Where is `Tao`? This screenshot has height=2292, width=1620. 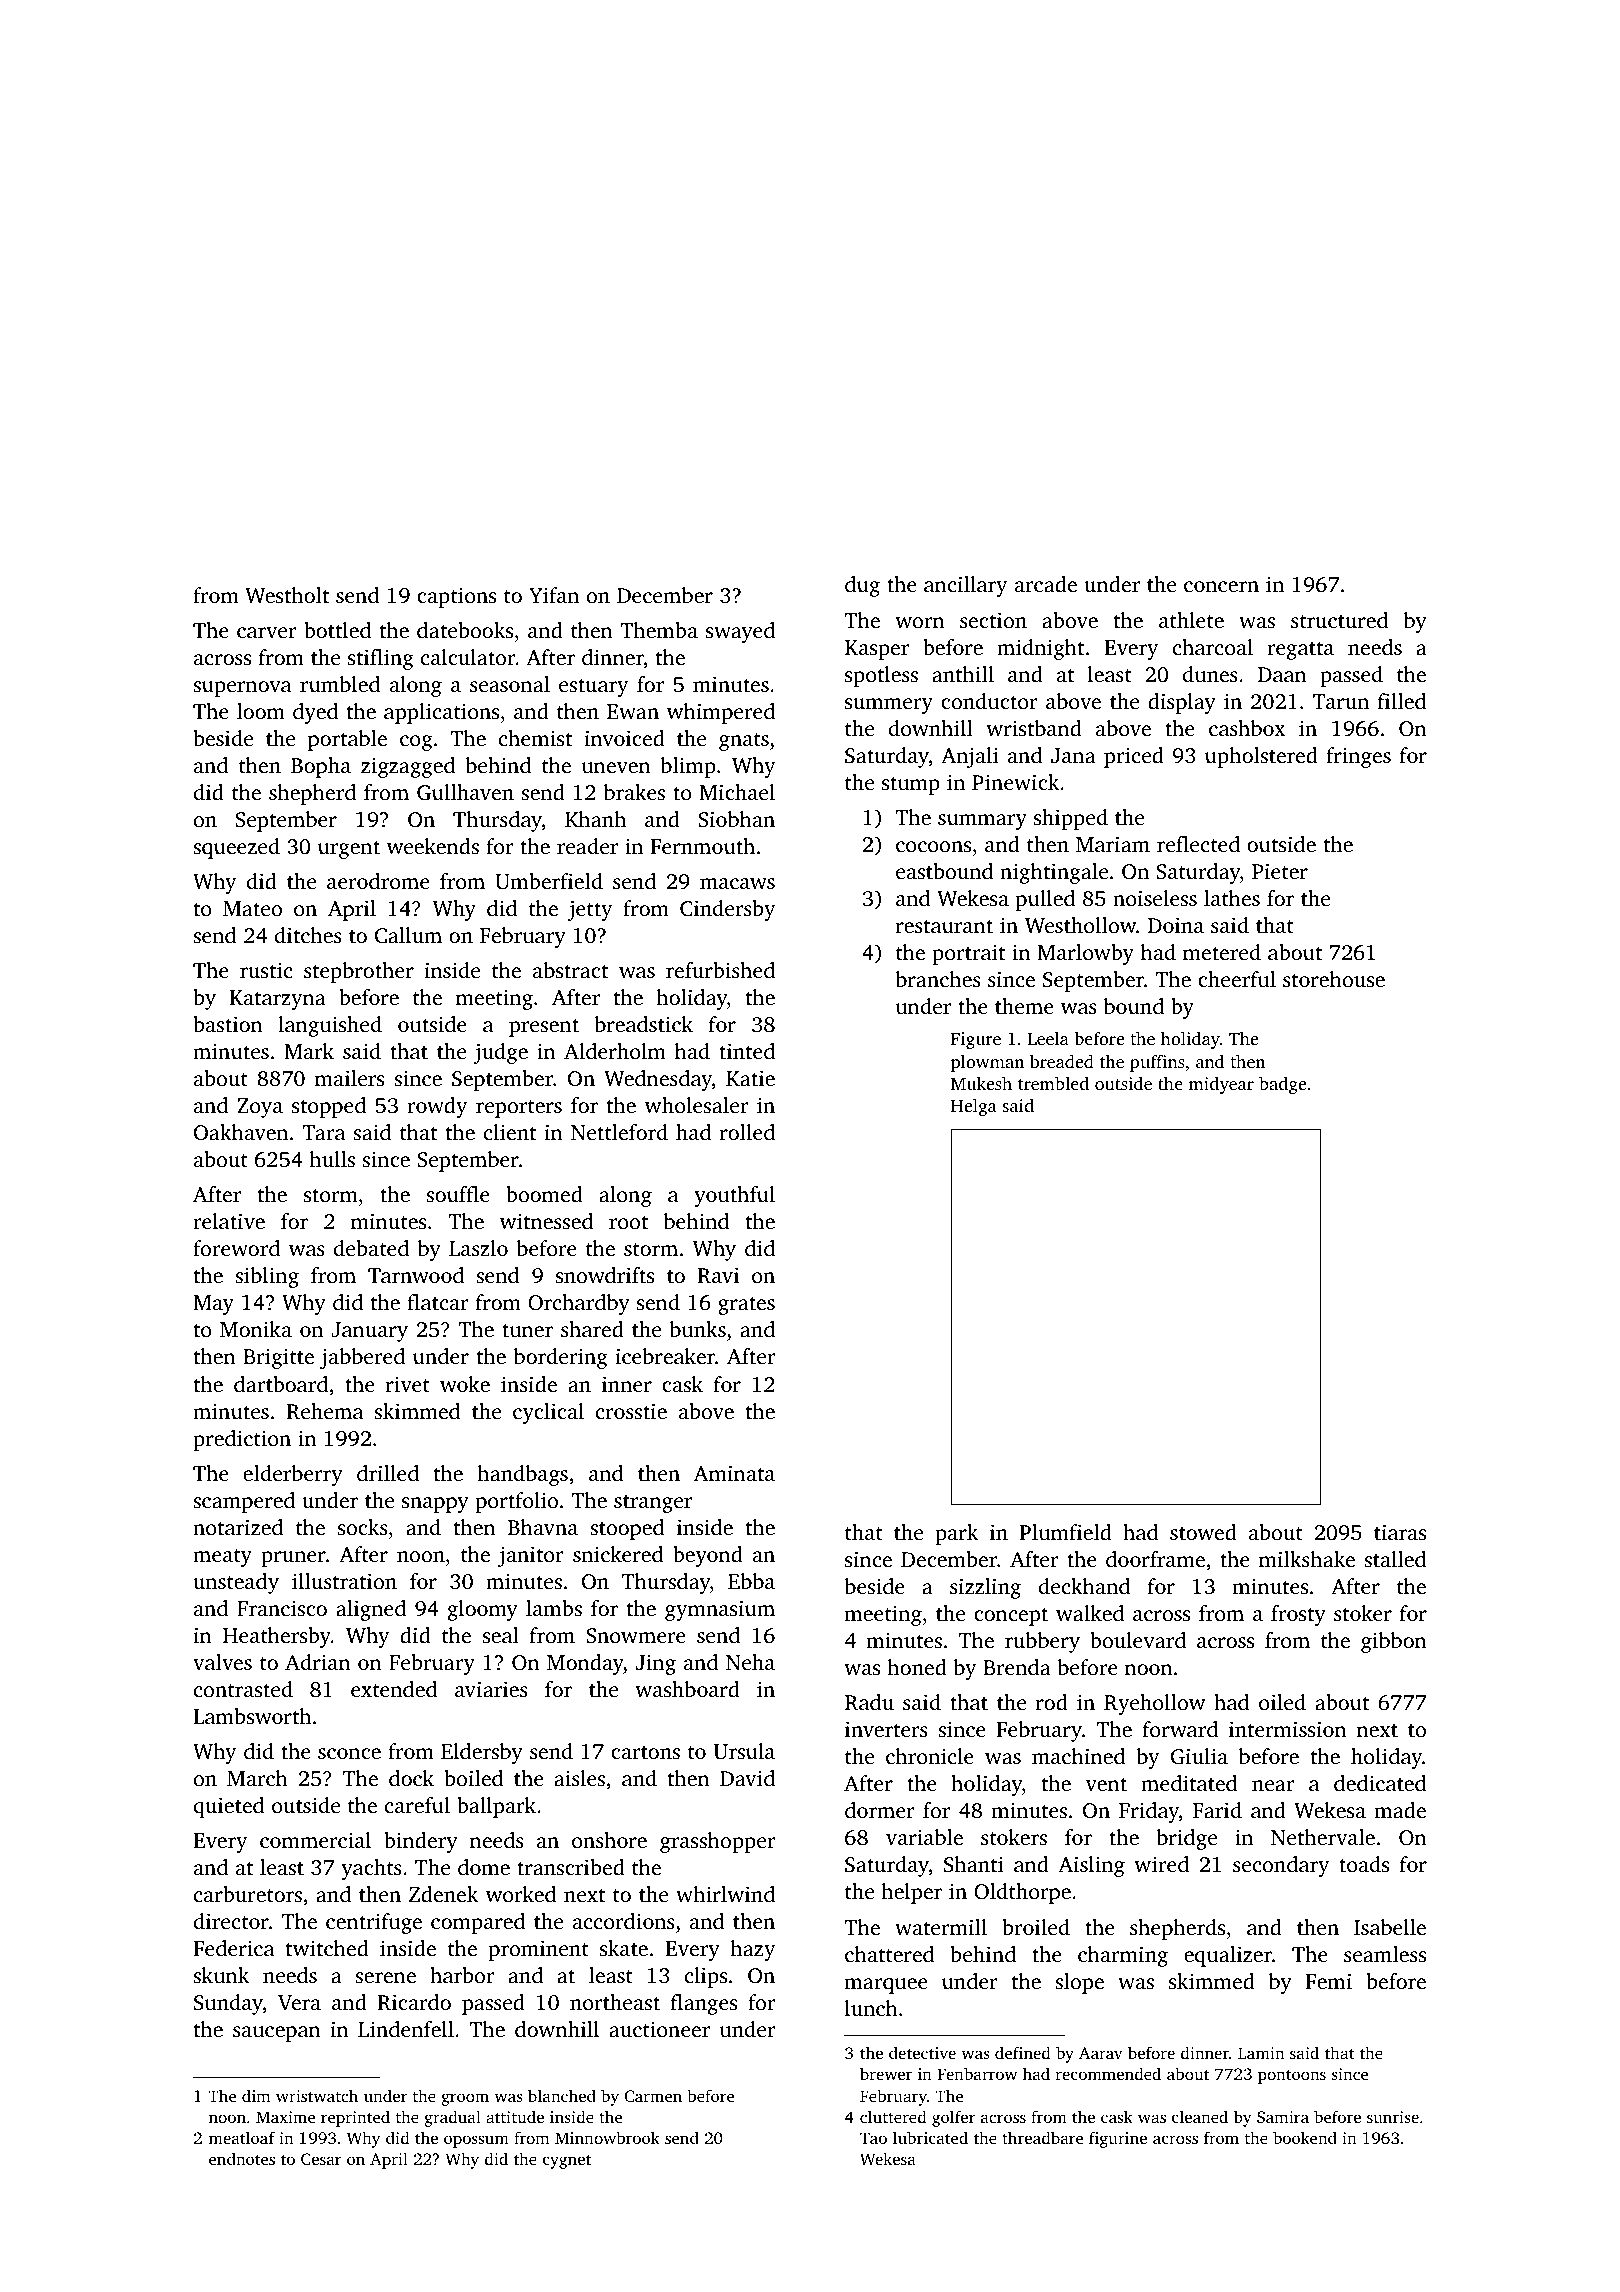 Tao is located at coordinates (873, 2138).
